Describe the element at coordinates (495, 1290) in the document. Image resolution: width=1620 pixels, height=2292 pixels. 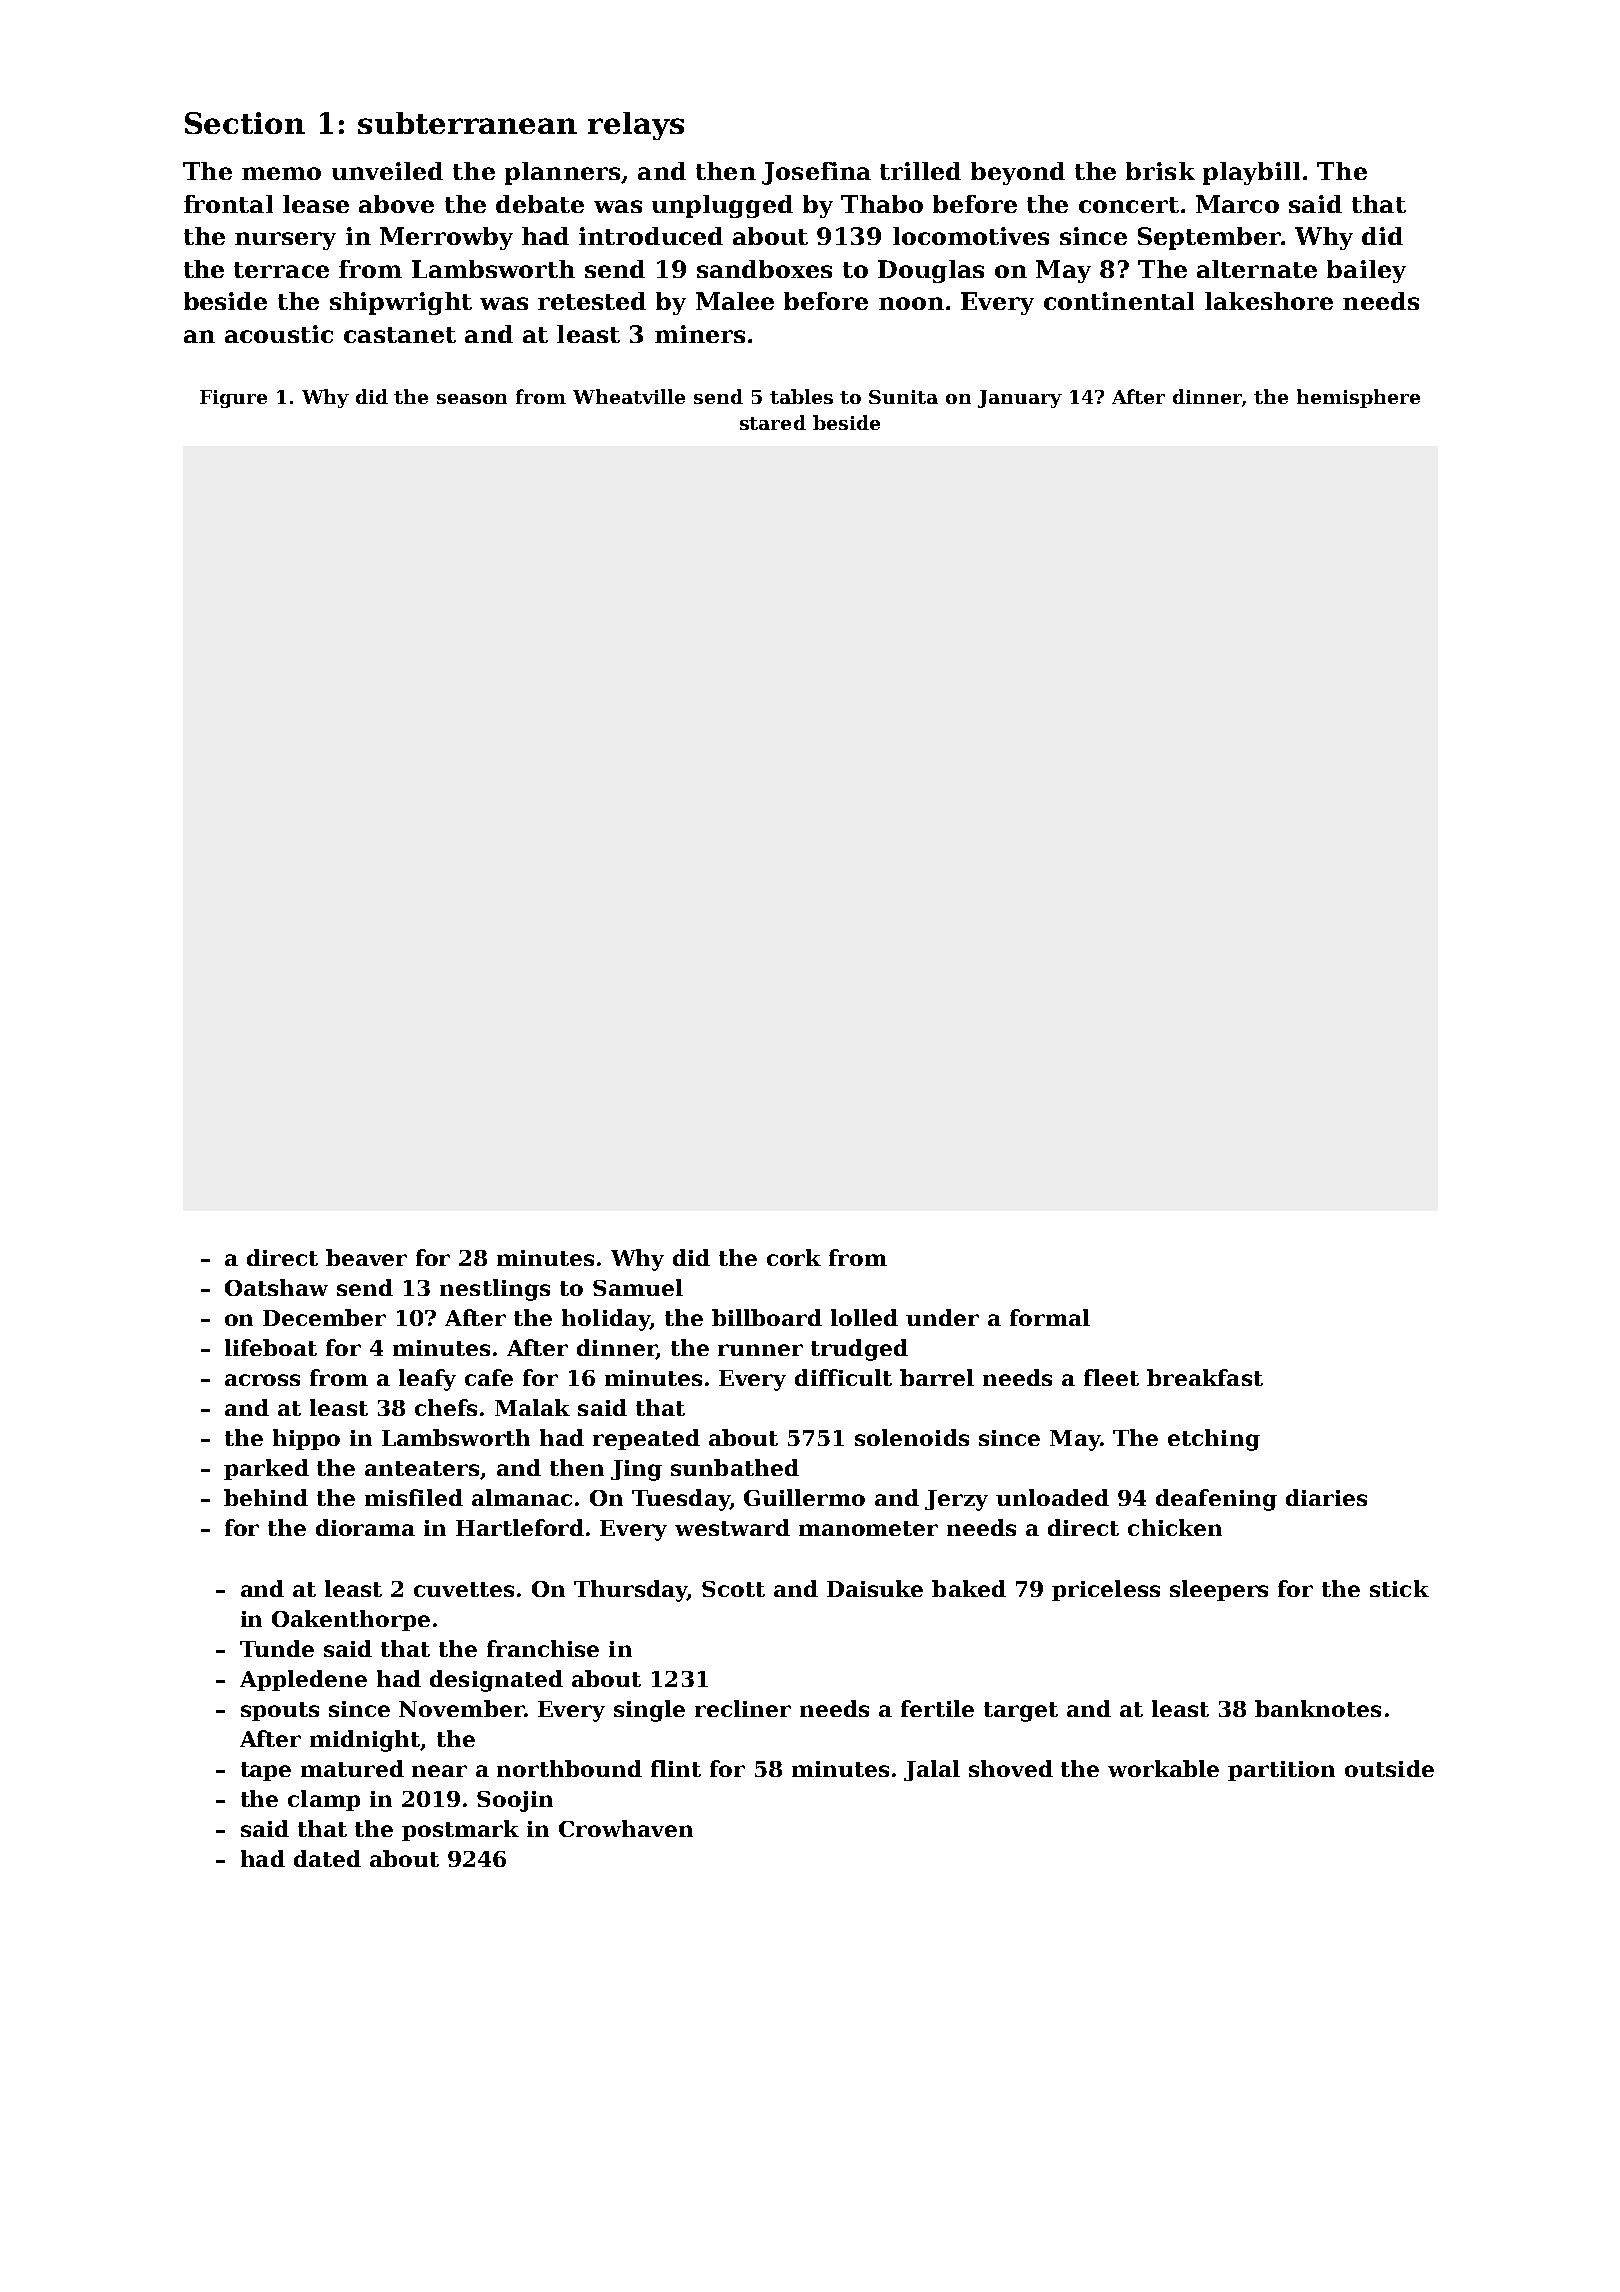
I see `nestlings` at that location.
